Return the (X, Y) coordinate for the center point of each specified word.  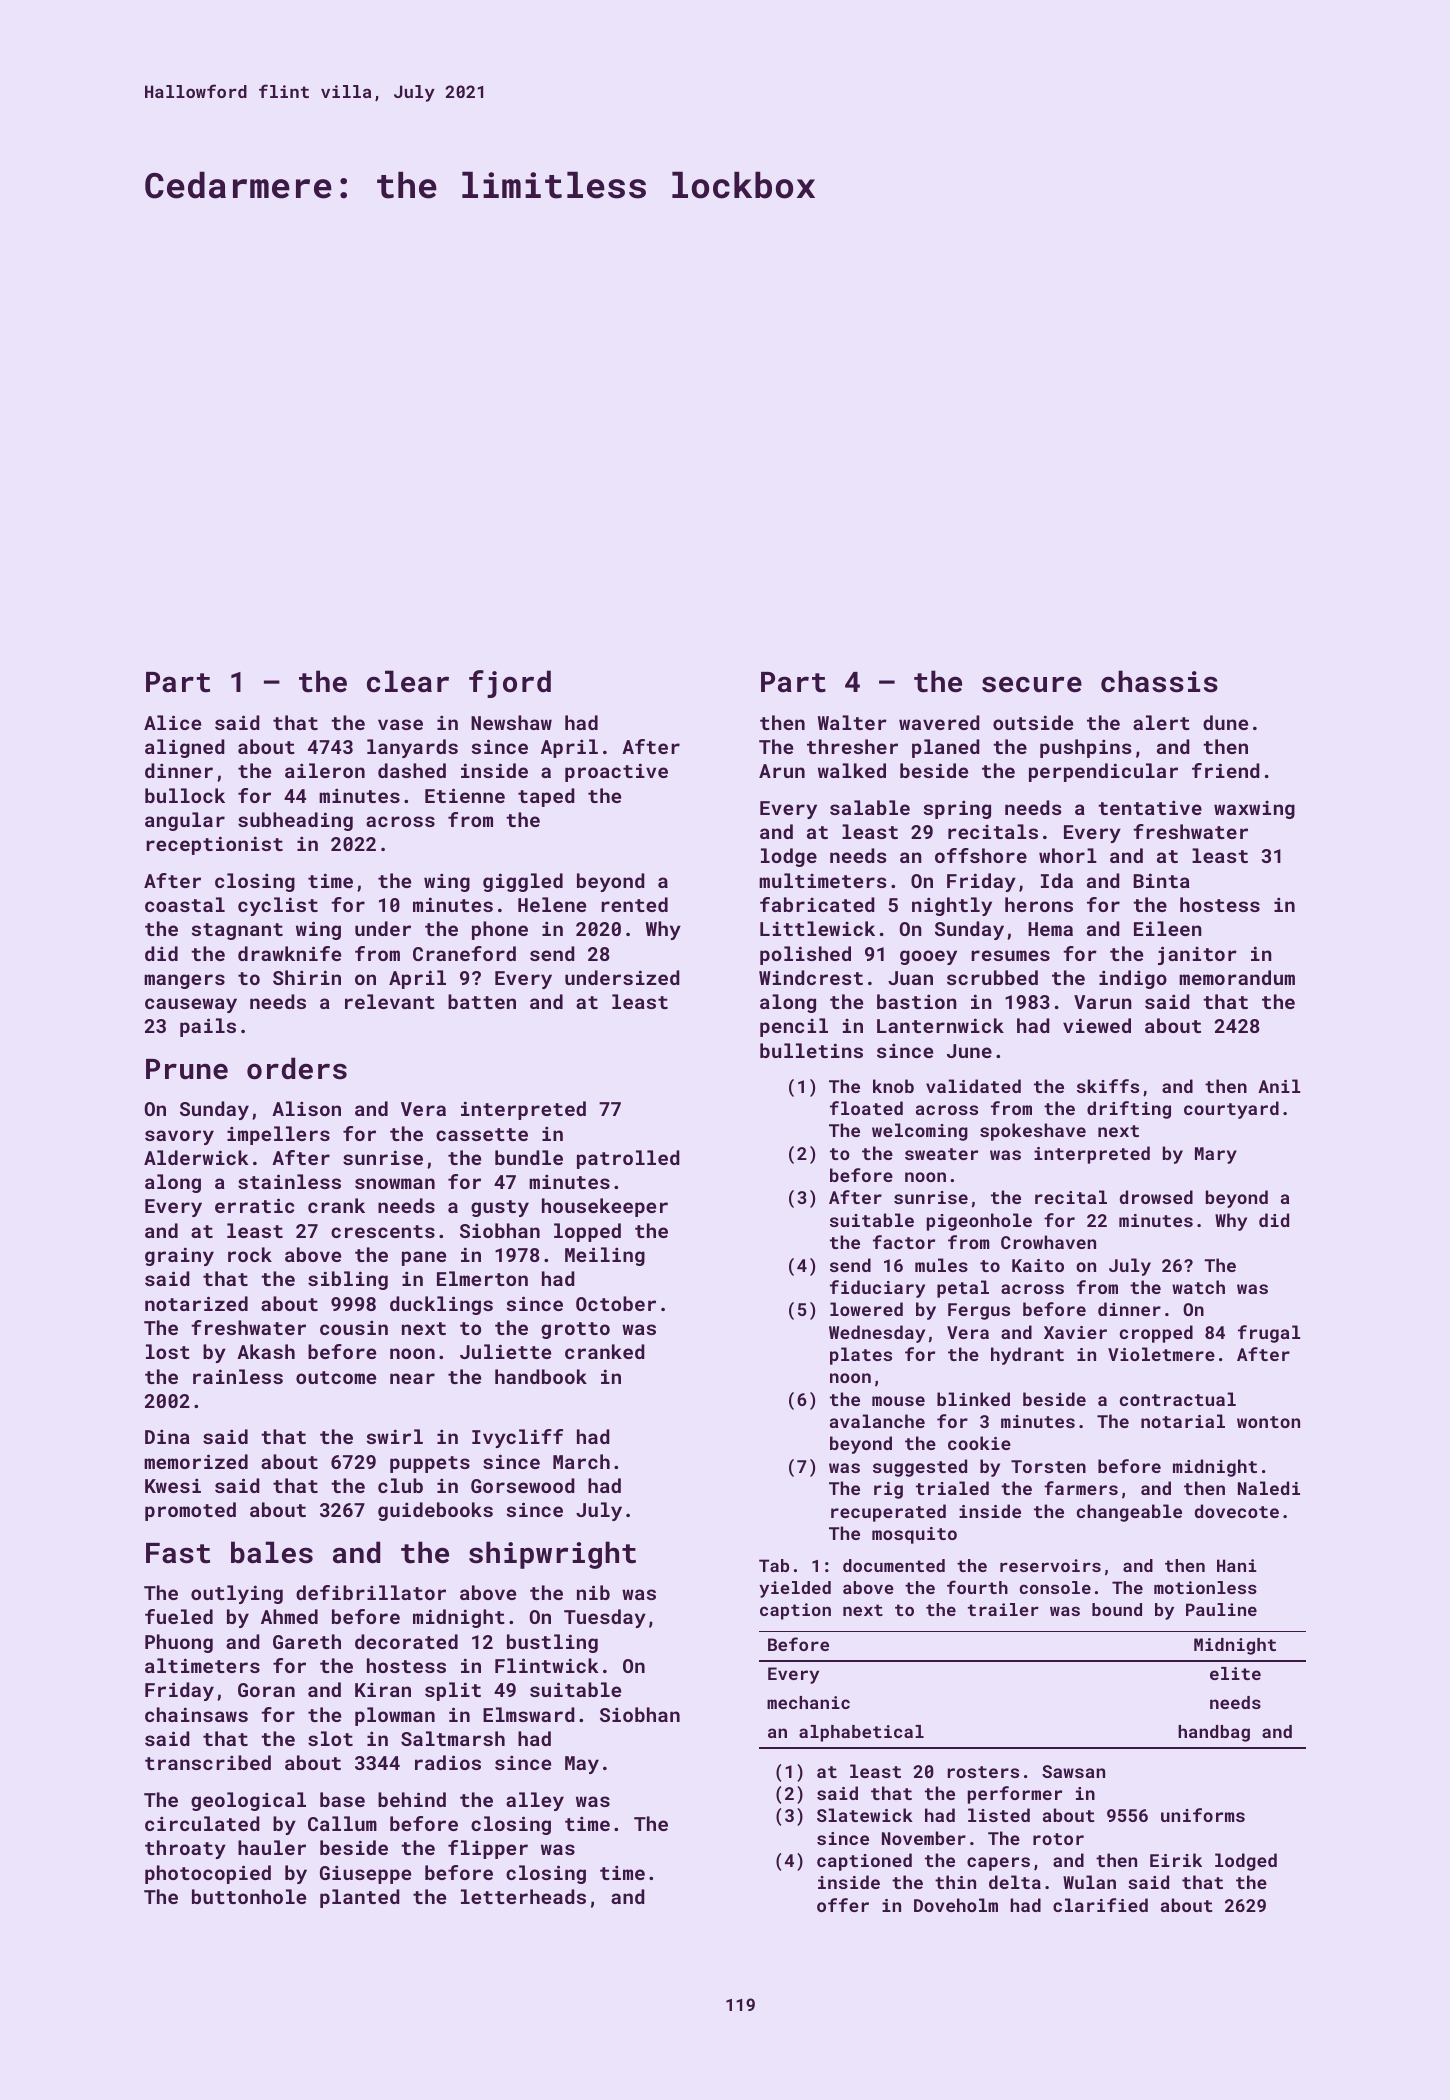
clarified (1100, 1905)
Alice (172, 722)
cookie (979, 1443)
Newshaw (511, 722)
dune (1225, 722)
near (412, 1378)
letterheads (523, 1896)
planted (359, 1898)
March (581, 1461)
